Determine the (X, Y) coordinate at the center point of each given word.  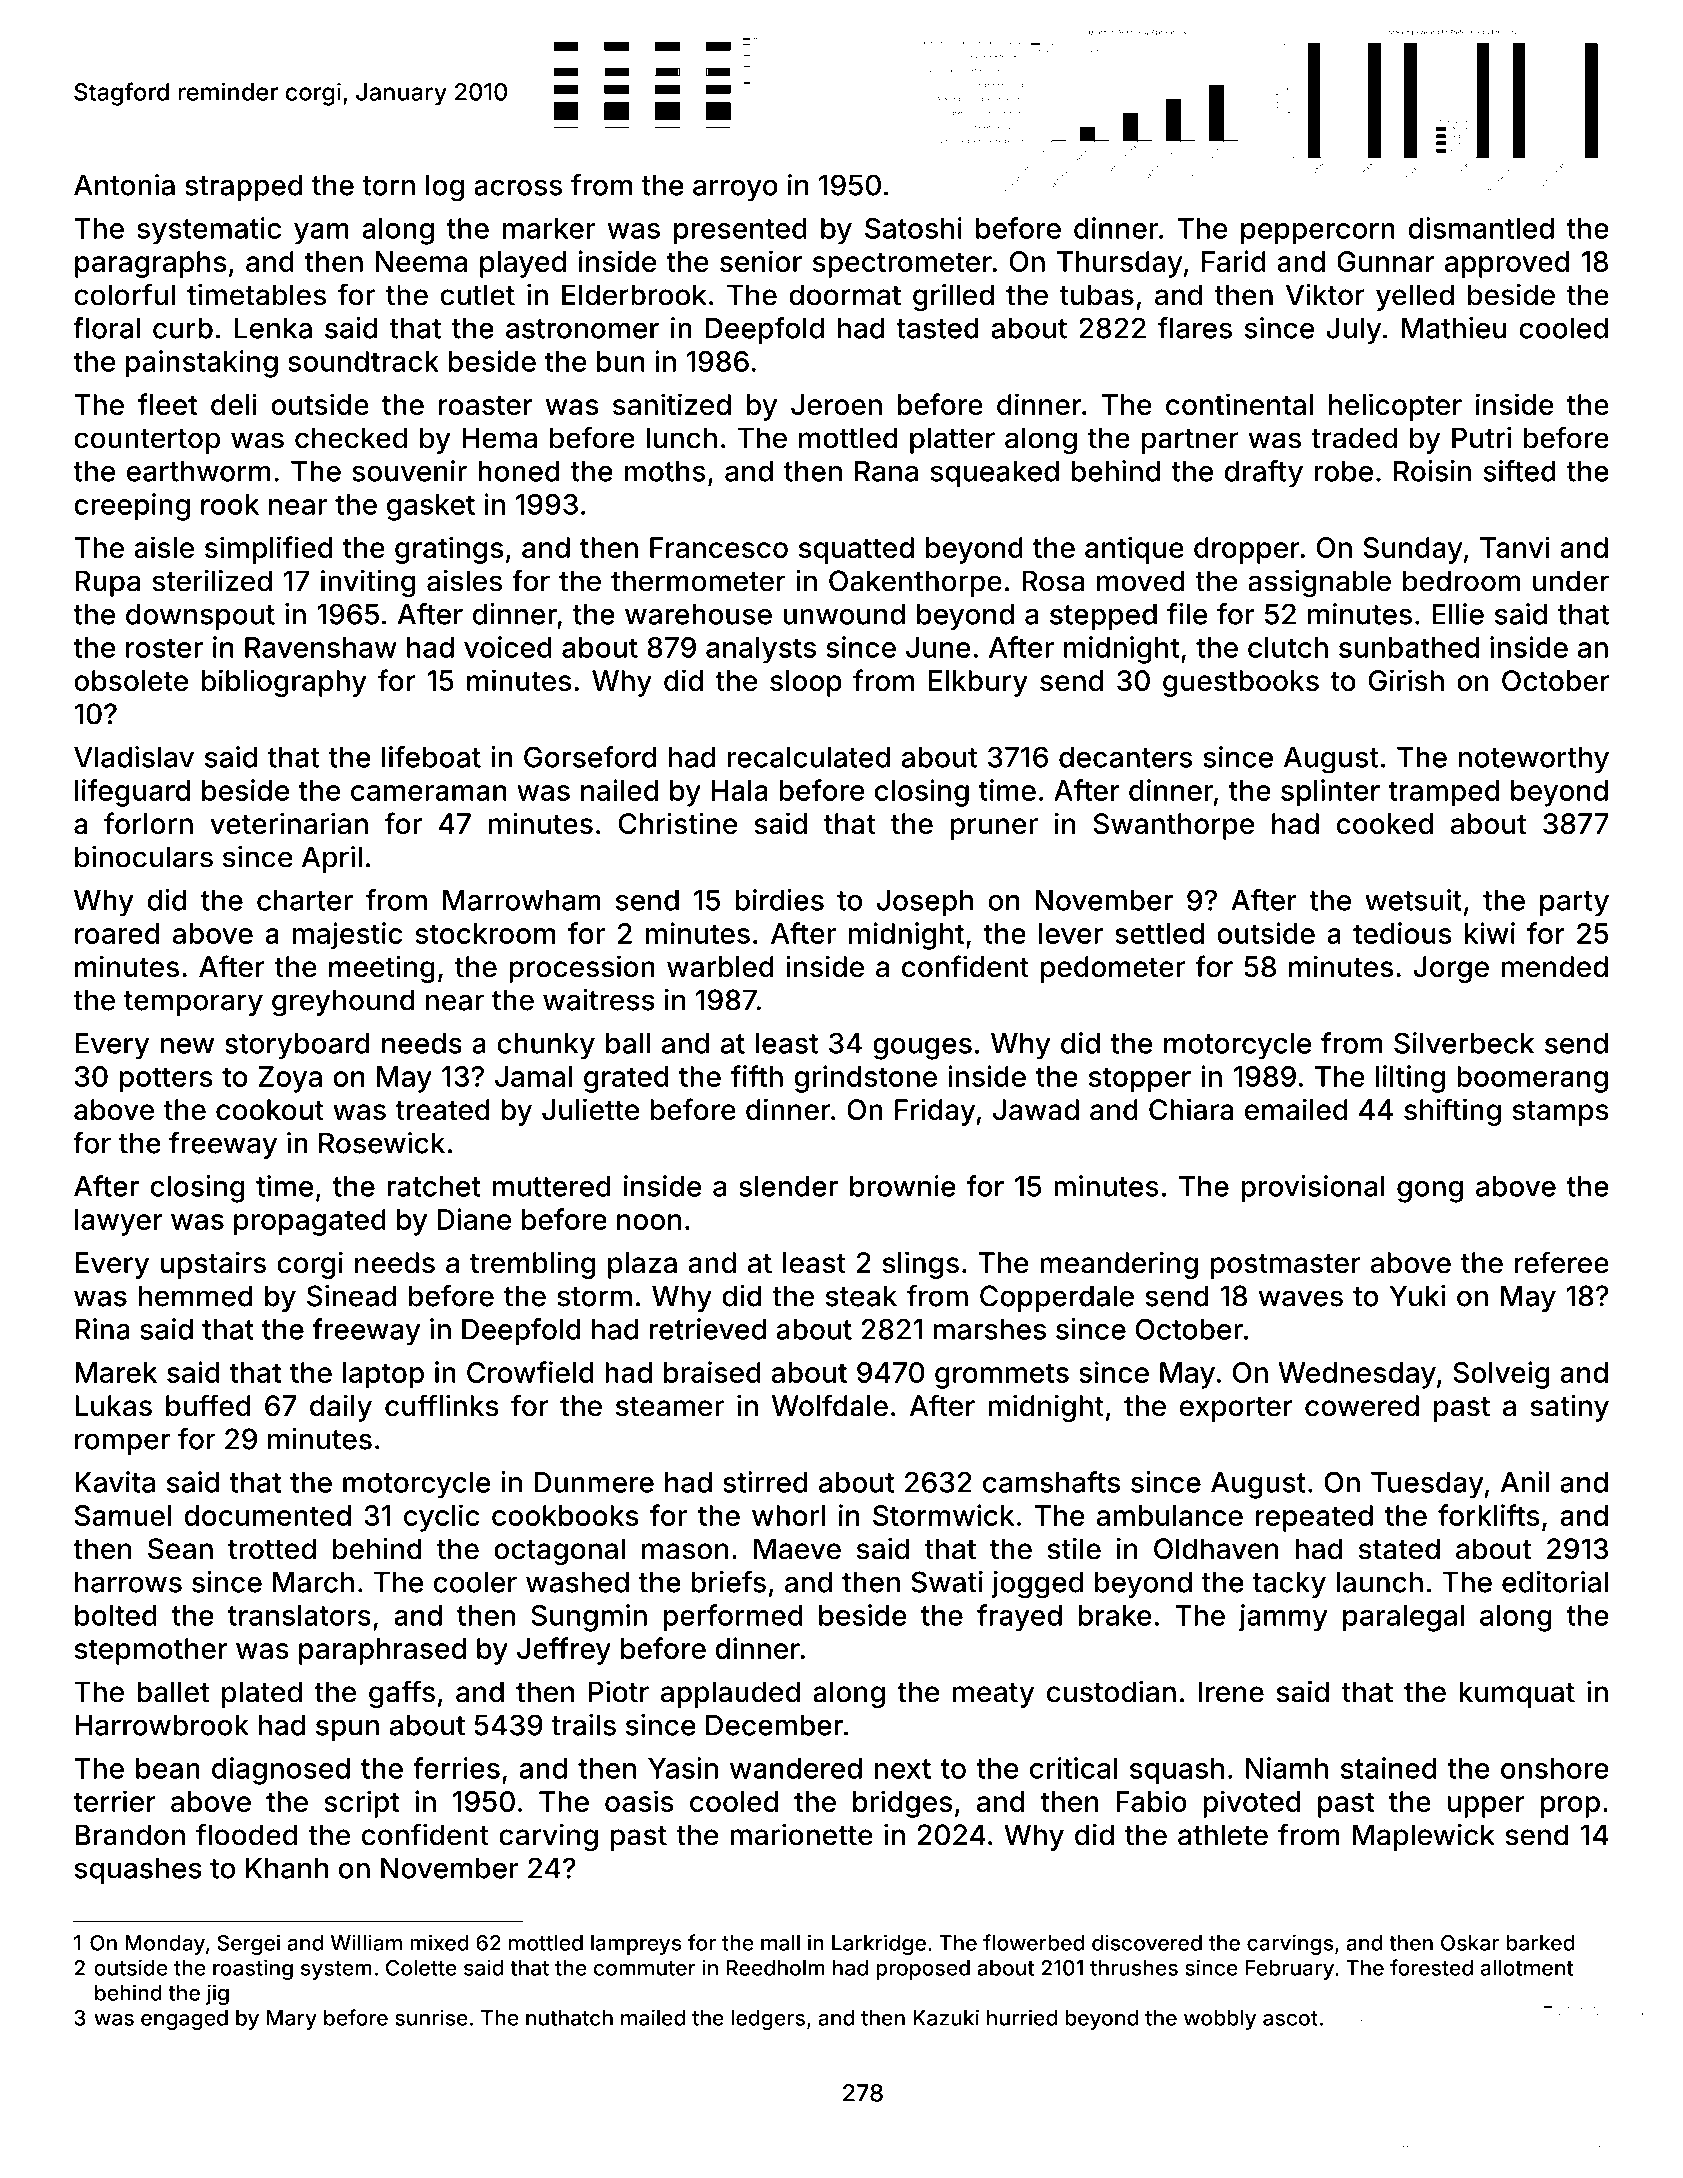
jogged (1037, 1585)
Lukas (113, 1406)
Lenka (273, 328)
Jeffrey (564, 1651)
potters (166, 1080)
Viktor (1325, 294)
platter (952, 440)
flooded (246, 1834)
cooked (1385, 823)
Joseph (925, 903)
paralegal (1403, 1618)
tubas (1097, 295)
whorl (788, 1515)
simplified (268, 550)
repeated (1314, 1518)
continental (1239, 404)
